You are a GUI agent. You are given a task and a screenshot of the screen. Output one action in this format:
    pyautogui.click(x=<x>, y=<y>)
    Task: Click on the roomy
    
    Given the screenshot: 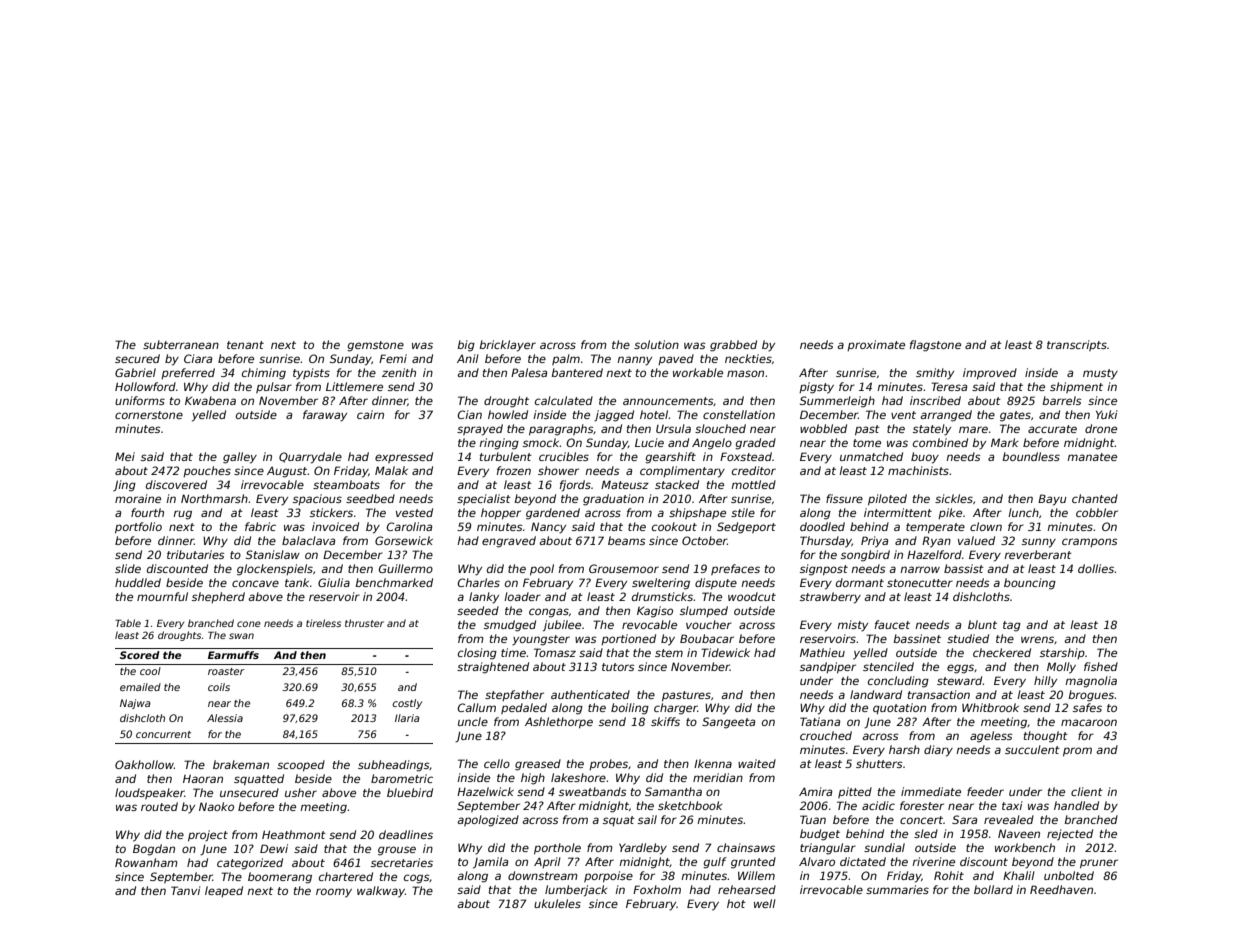 What is the action you would take?
    pyautogui.click(x=334, y=893)
